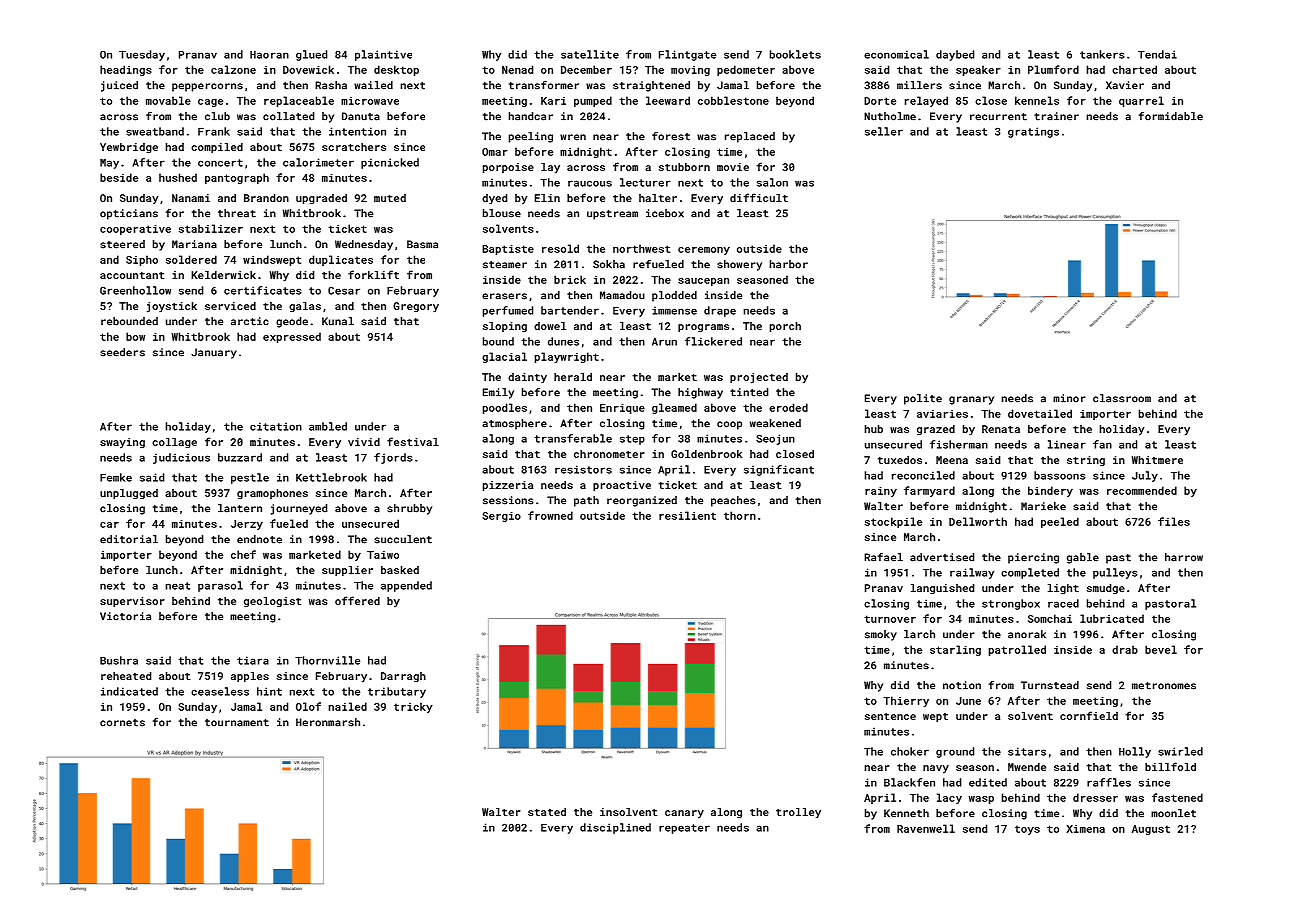 The width and height of the screenshot is (1308, 924). Describe the element at coordinates (318, 162) in the screenshot. I see `calorimeter` at that location.
